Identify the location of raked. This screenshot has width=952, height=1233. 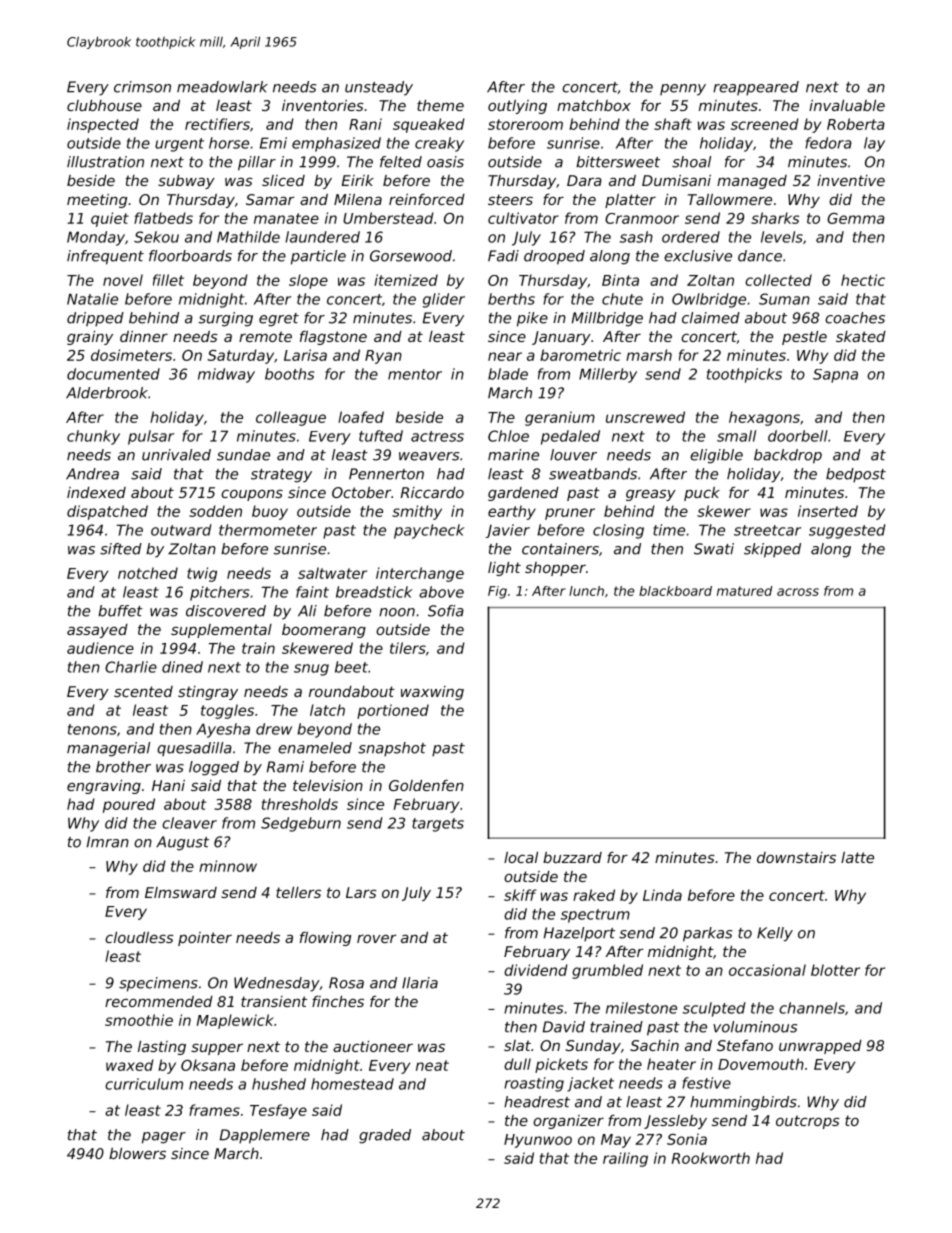
(594, 895).
